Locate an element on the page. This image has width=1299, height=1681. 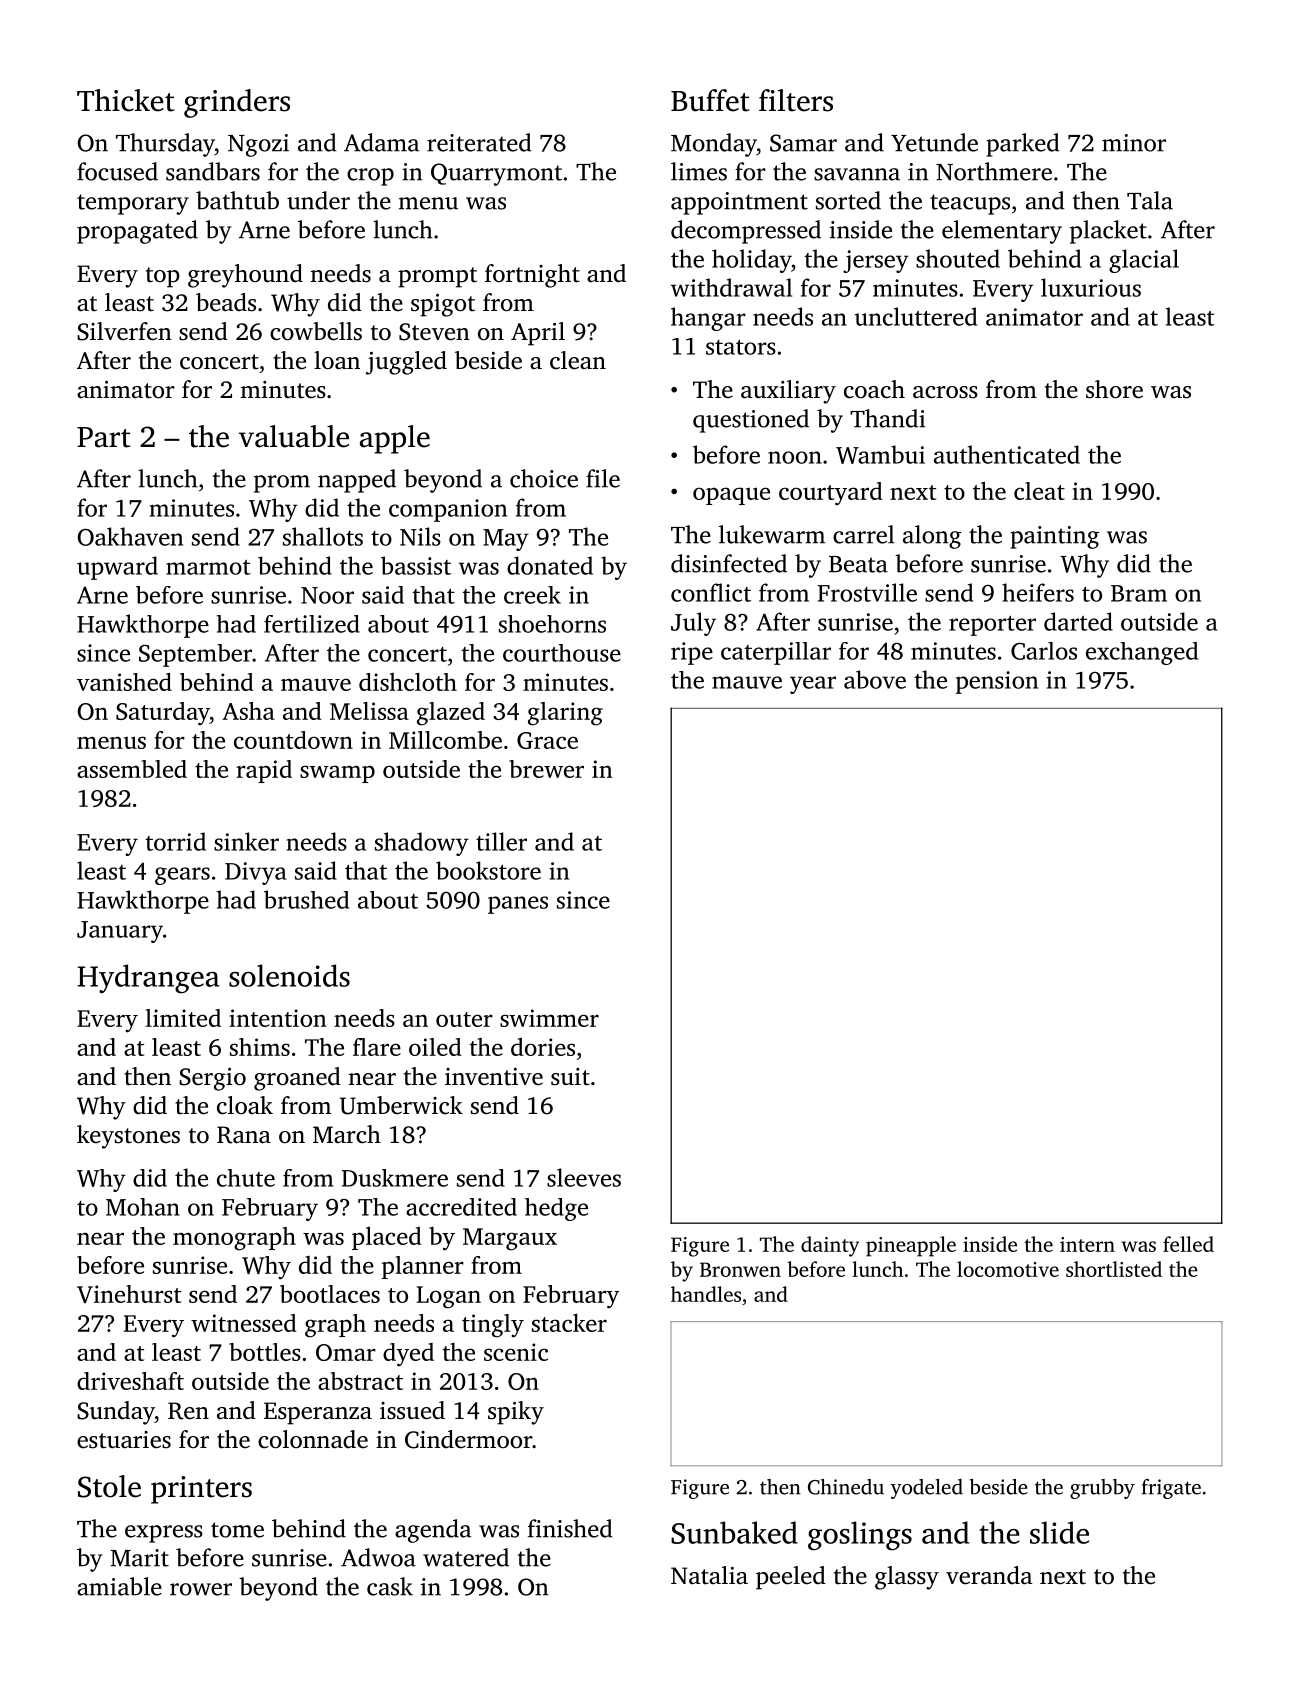
intern is located at coordinates (1087, 1244).
